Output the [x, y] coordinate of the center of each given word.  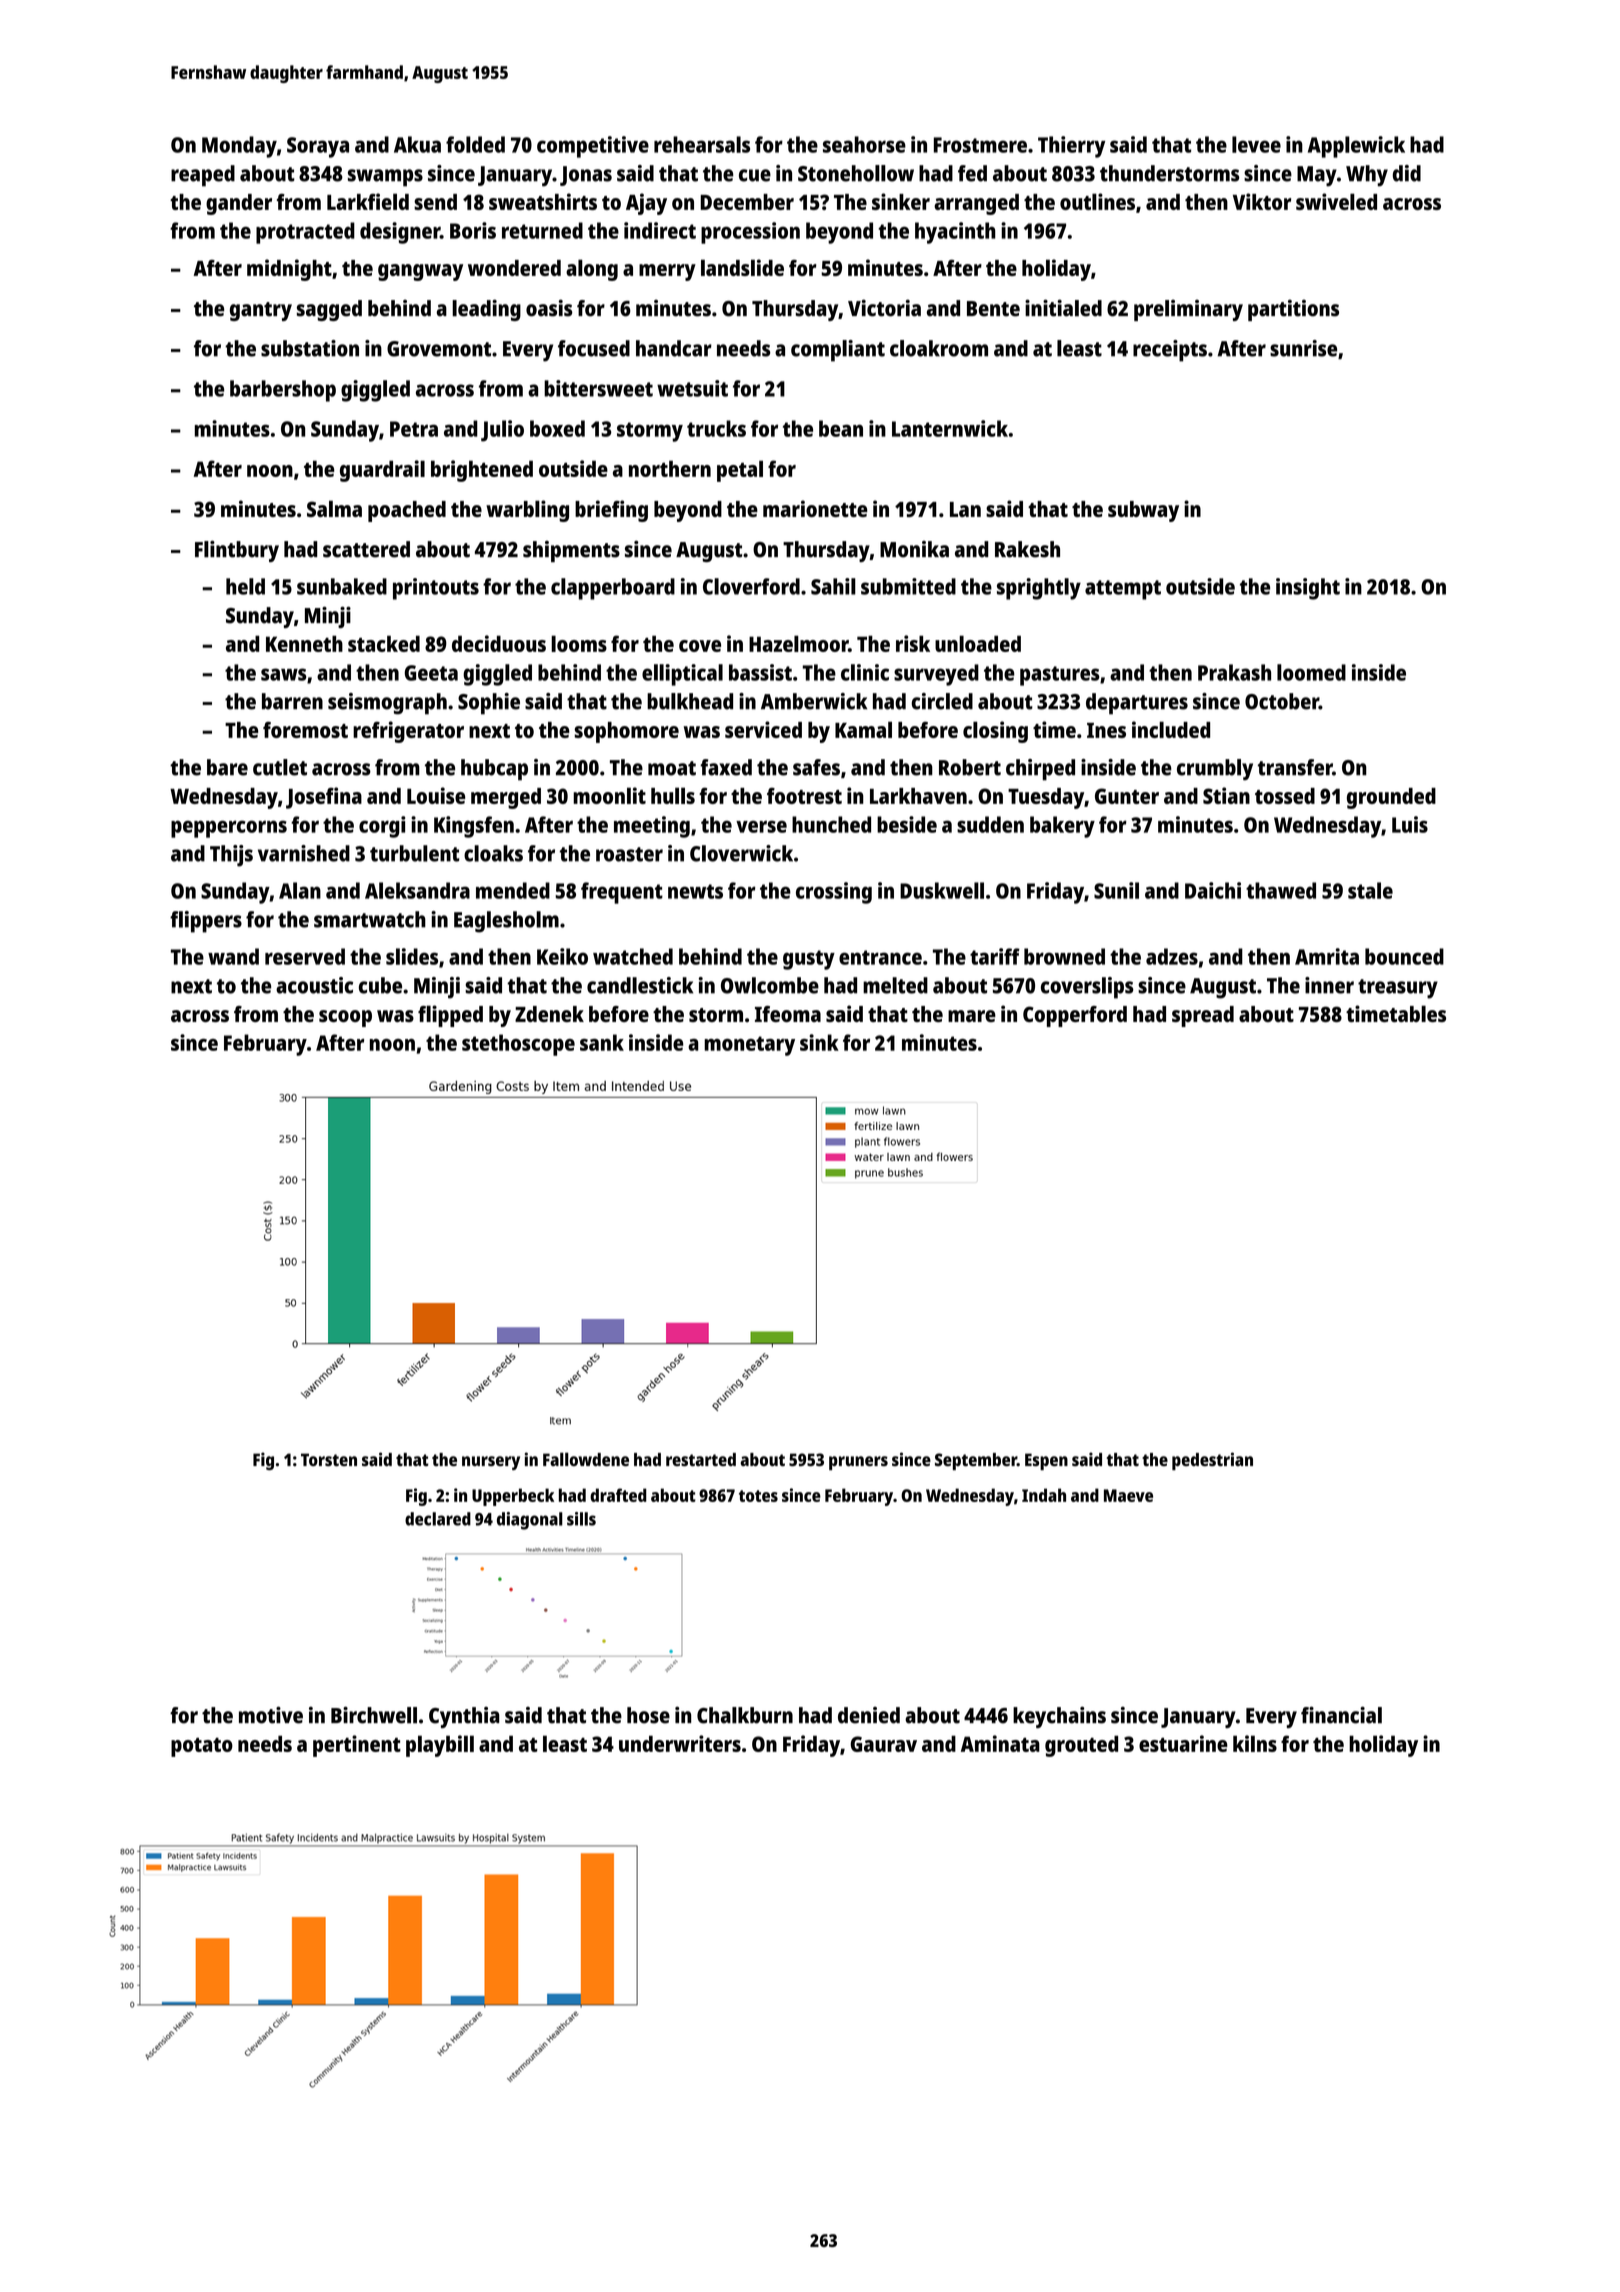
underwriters [680, 1743]
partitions [1293, 310]
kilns [1255, 1743]
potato [202, 1747]
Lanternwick [950, 428]
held [245, 586]
